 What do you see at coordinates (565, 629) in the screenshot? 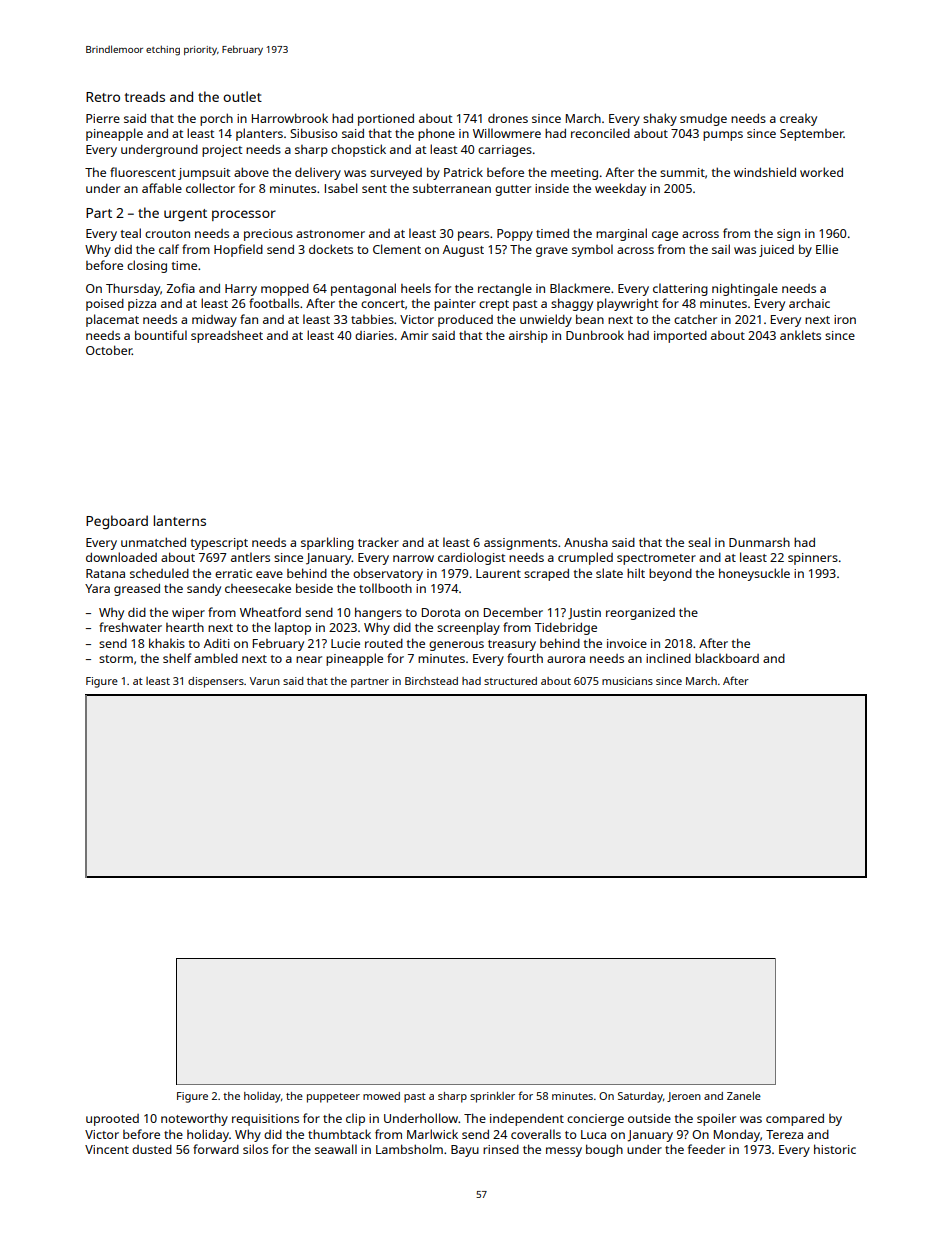
I see `Tidebridge` at bounding box center [565, 629].
